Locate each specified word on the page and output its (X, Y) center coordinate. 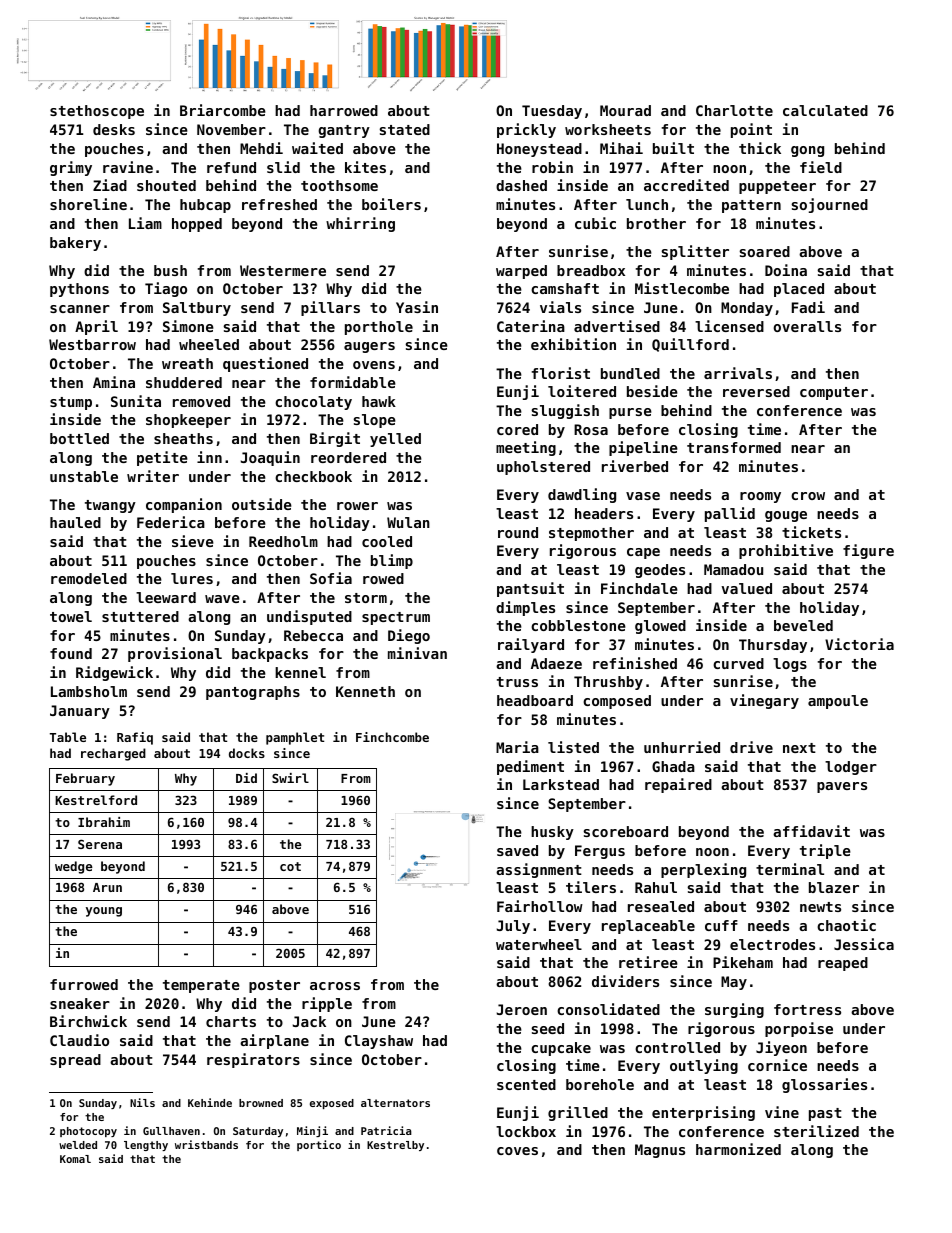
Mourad (625, 110)
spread (75, 1061)
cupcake (561, 1049)
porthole (379, 328)
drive (751, 747)
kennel (300, 672)
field (821, 167)
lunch (647, 204)
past (825, 1114)
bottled (79, 438)
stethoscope (97, 112)
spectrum (396, 618)
